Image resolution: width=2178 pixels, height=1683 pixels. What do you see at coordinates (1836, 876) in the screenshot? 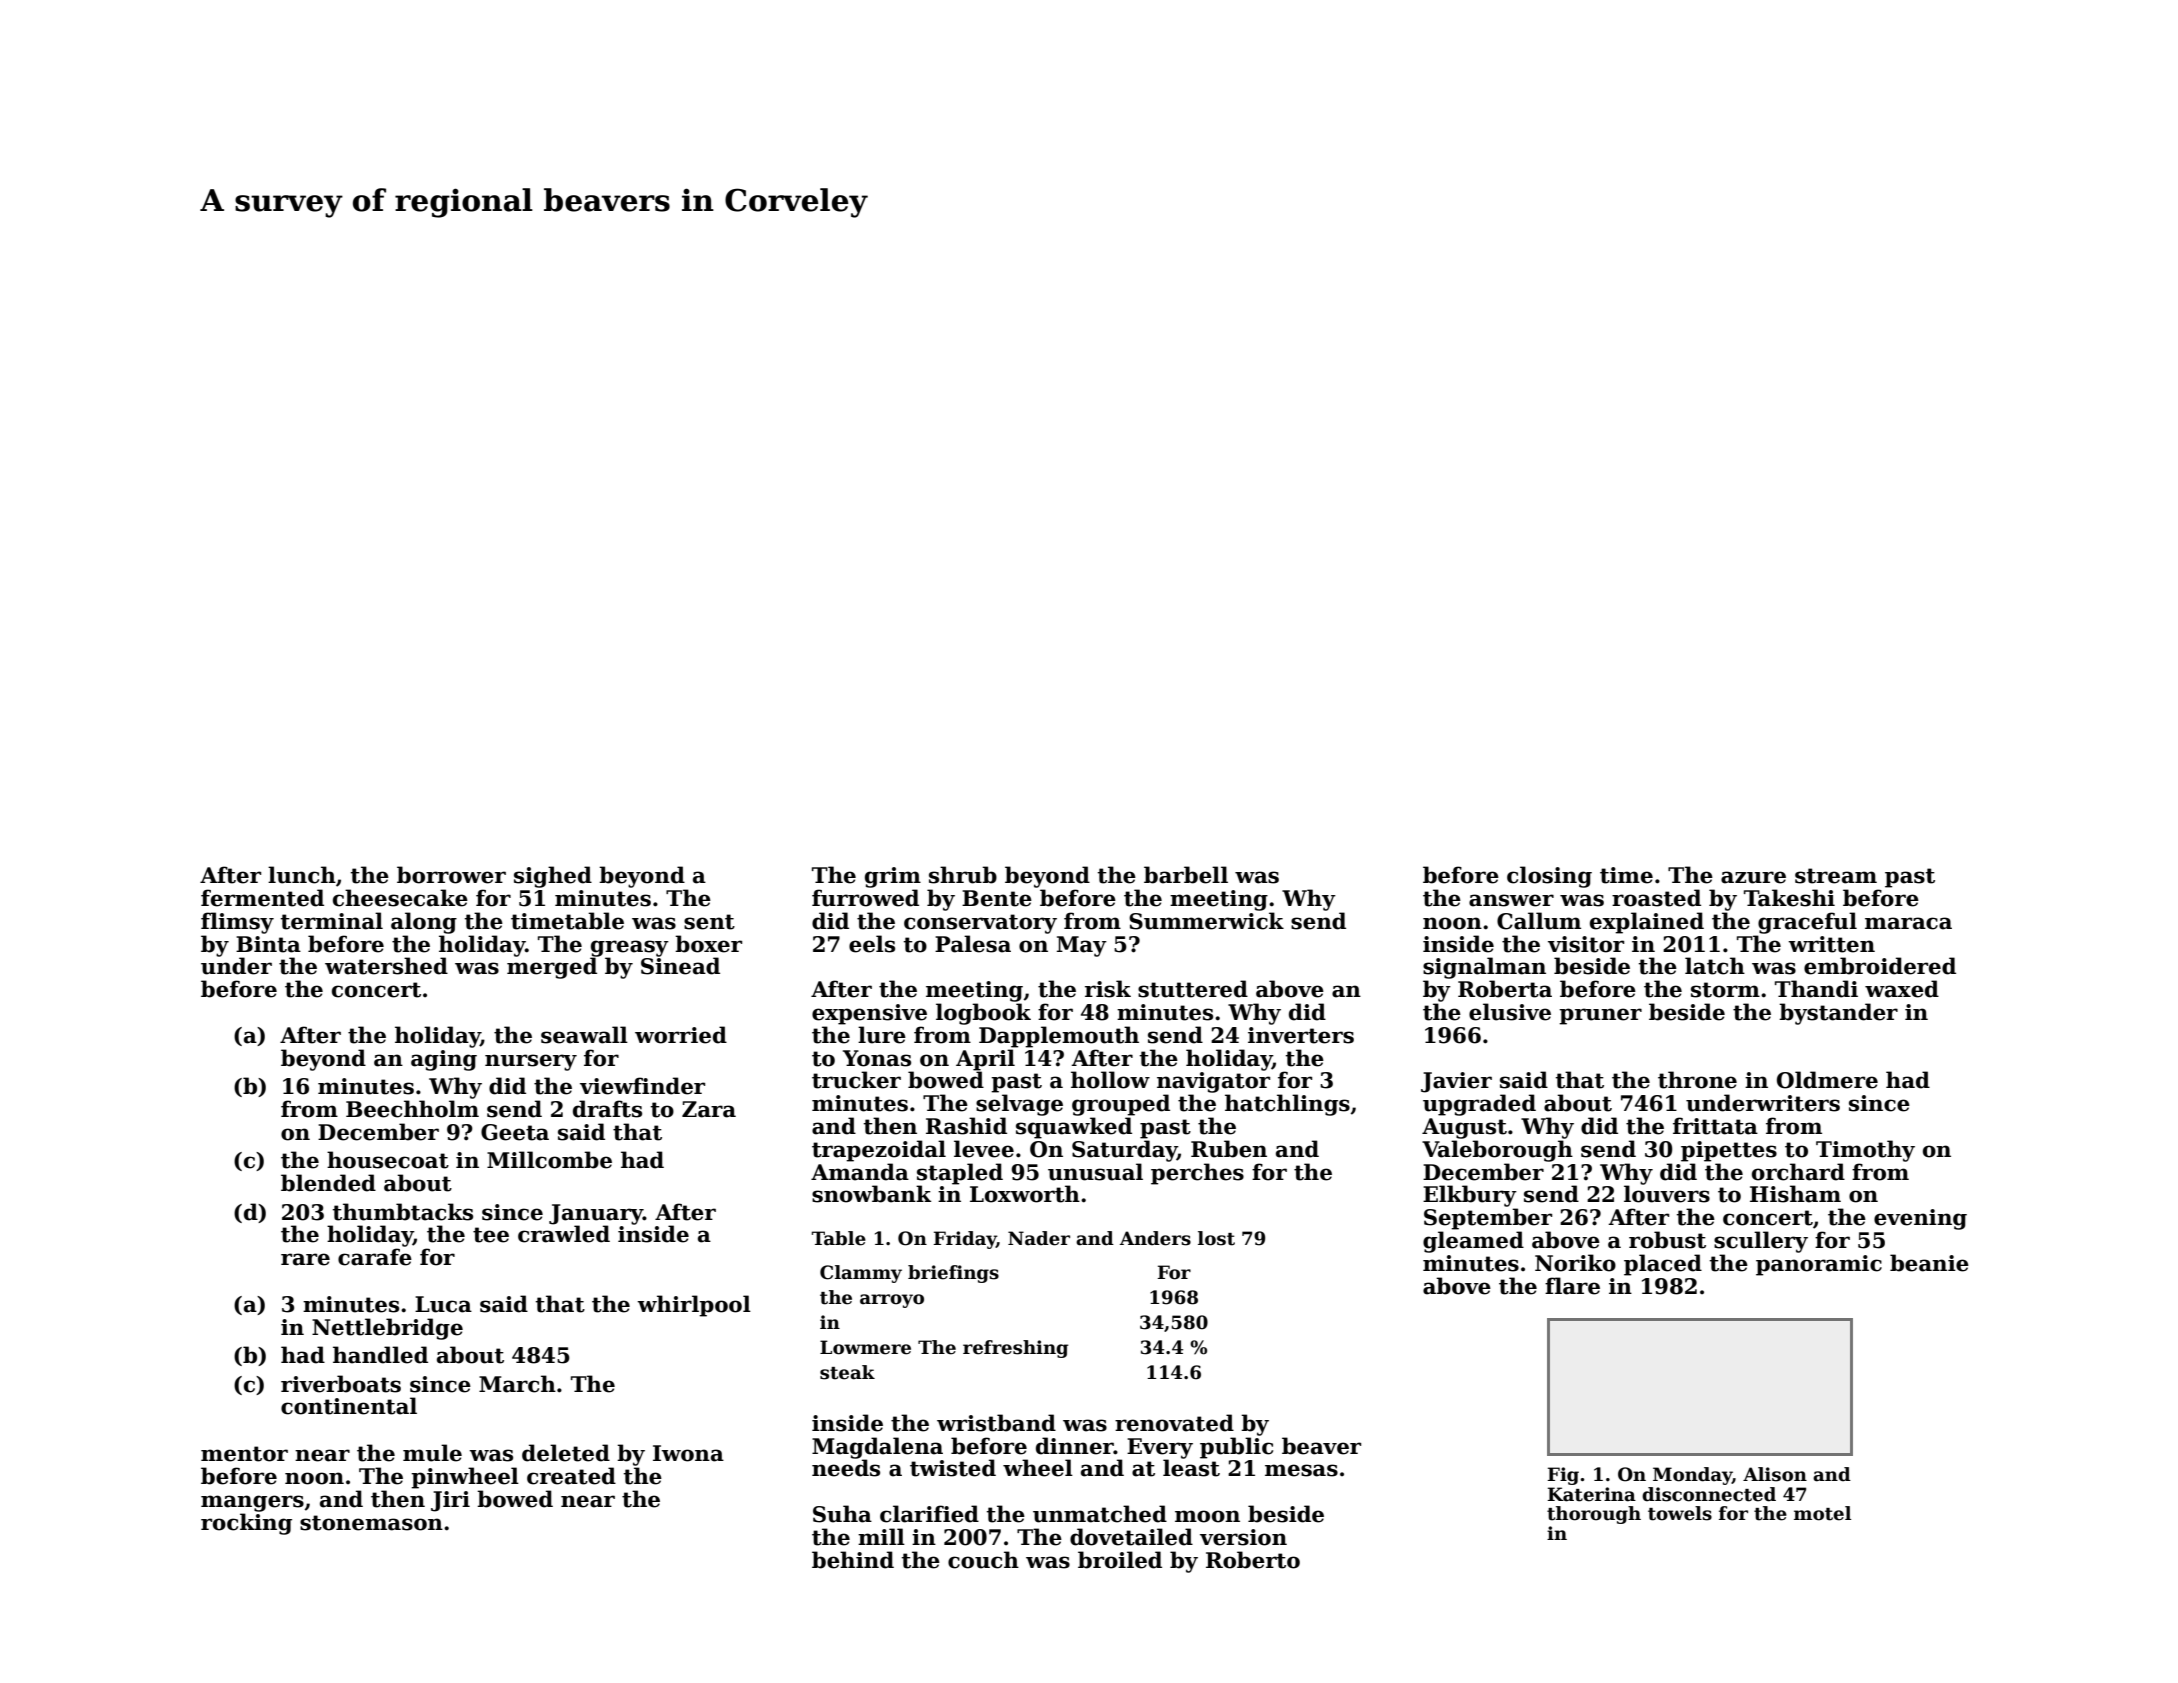
I see `stream` at bounding box center [1836, 876].
